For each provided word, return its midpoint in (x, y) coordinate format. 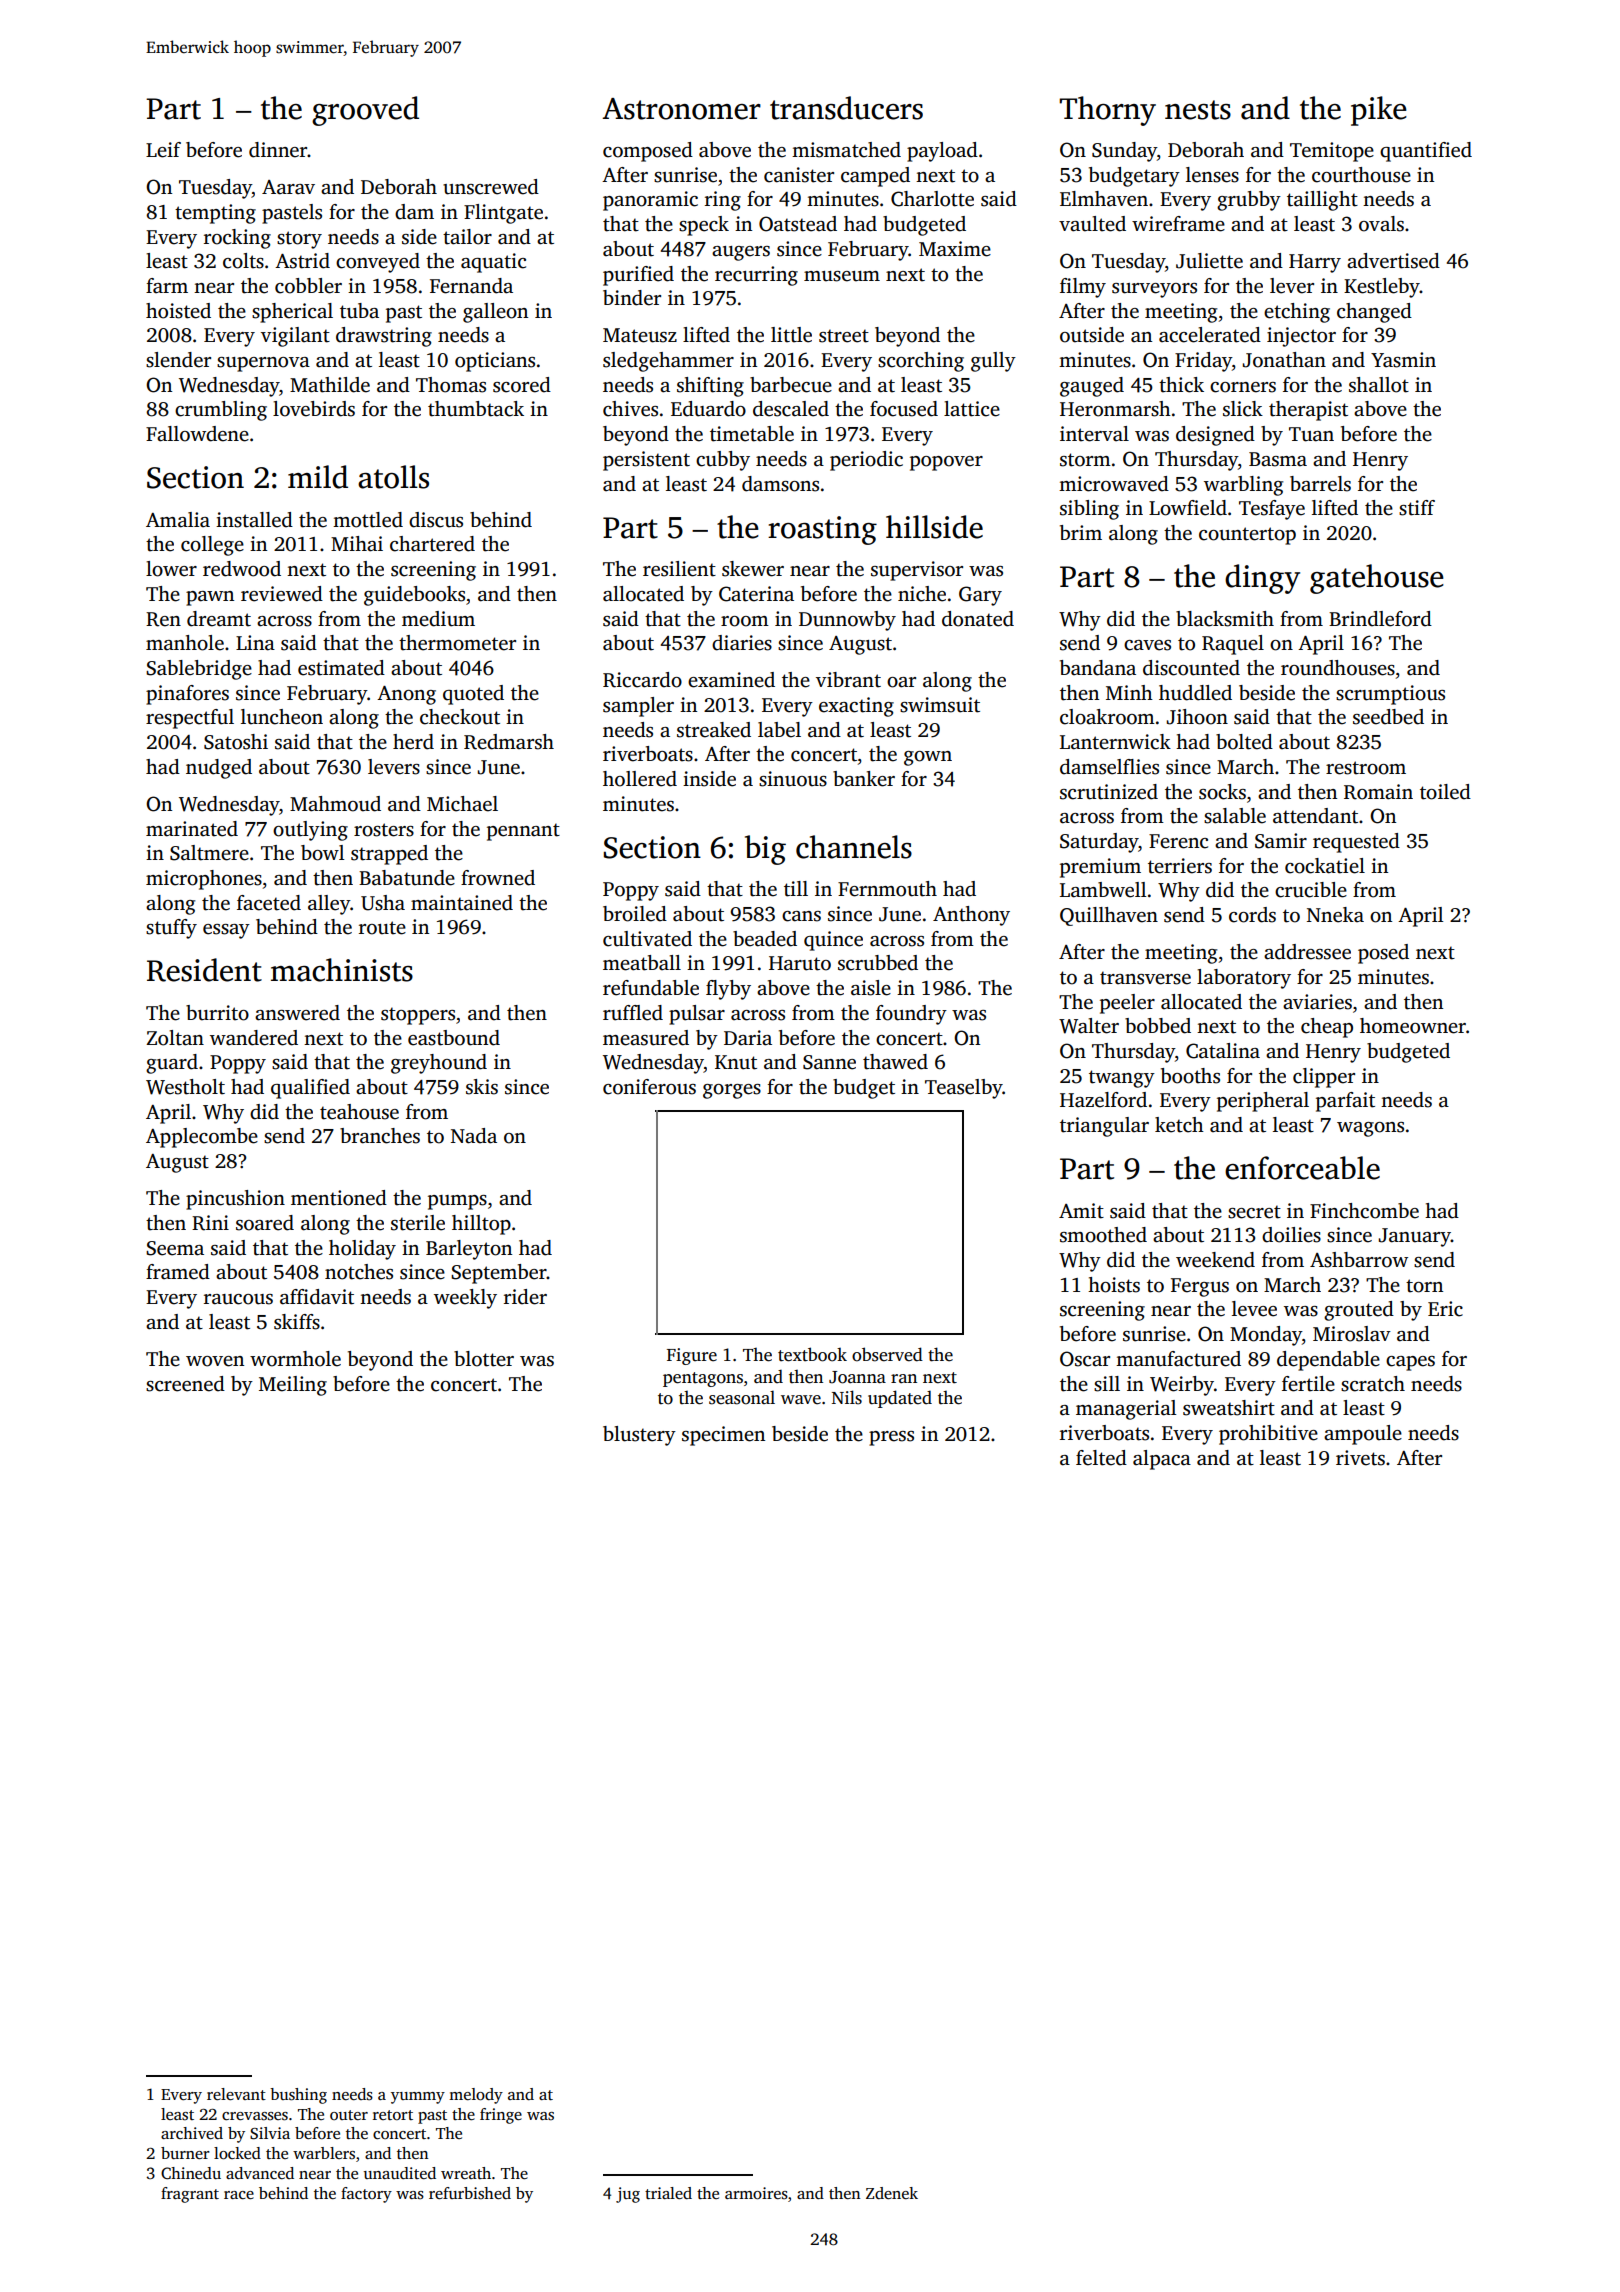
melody (476, 2096)
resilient (679, 569)
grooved (365, 111)
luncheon (282, 717)
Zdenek (892, 2193)
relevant (236, 2094)
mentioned (339, 1198)
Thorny (1107, 111)
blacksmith (1225, 619)
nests (1198, 110)
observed (887, 1354)
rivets (1360, 1458)
